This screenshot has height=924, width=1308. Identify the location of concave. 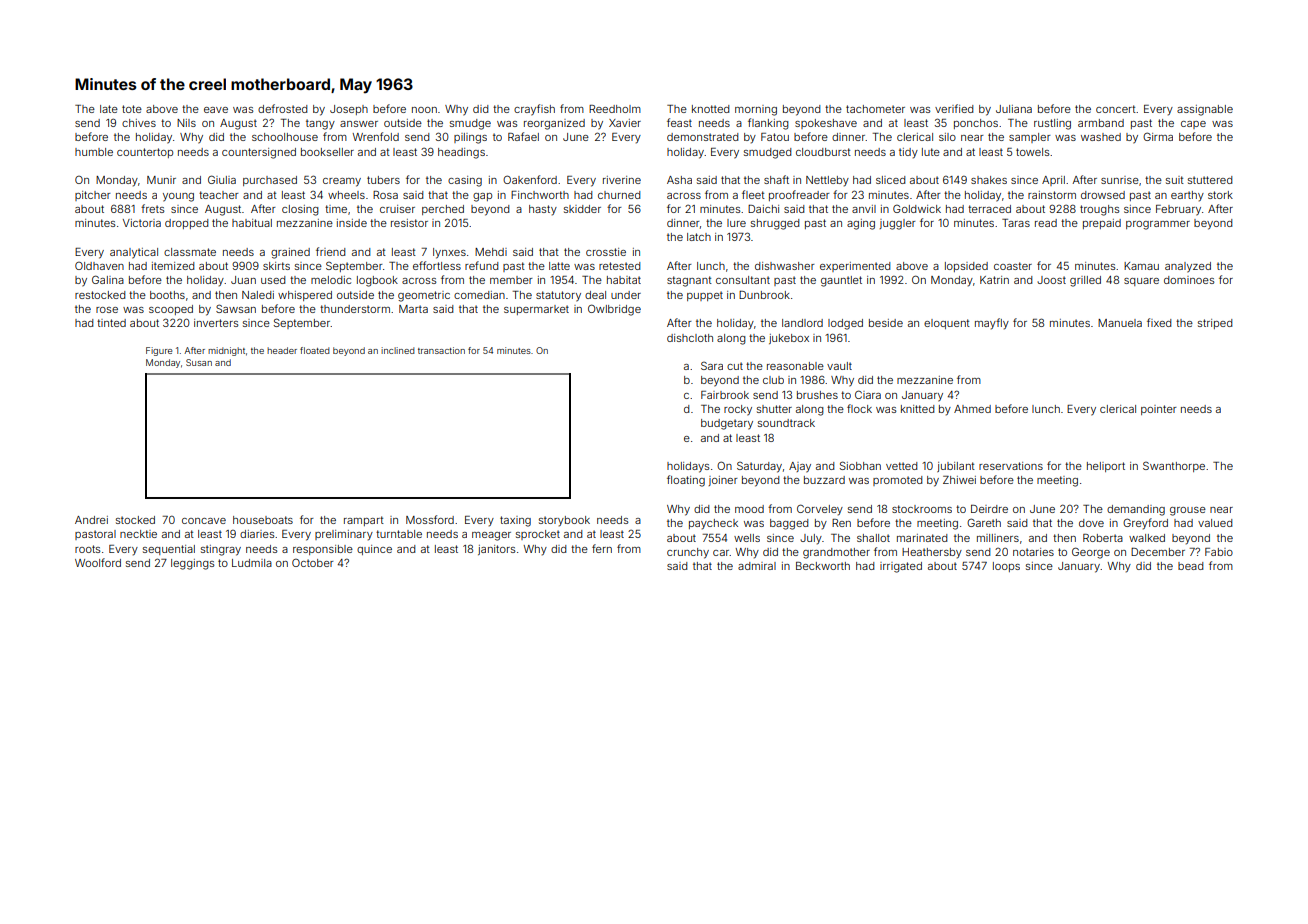
(204, 521).
